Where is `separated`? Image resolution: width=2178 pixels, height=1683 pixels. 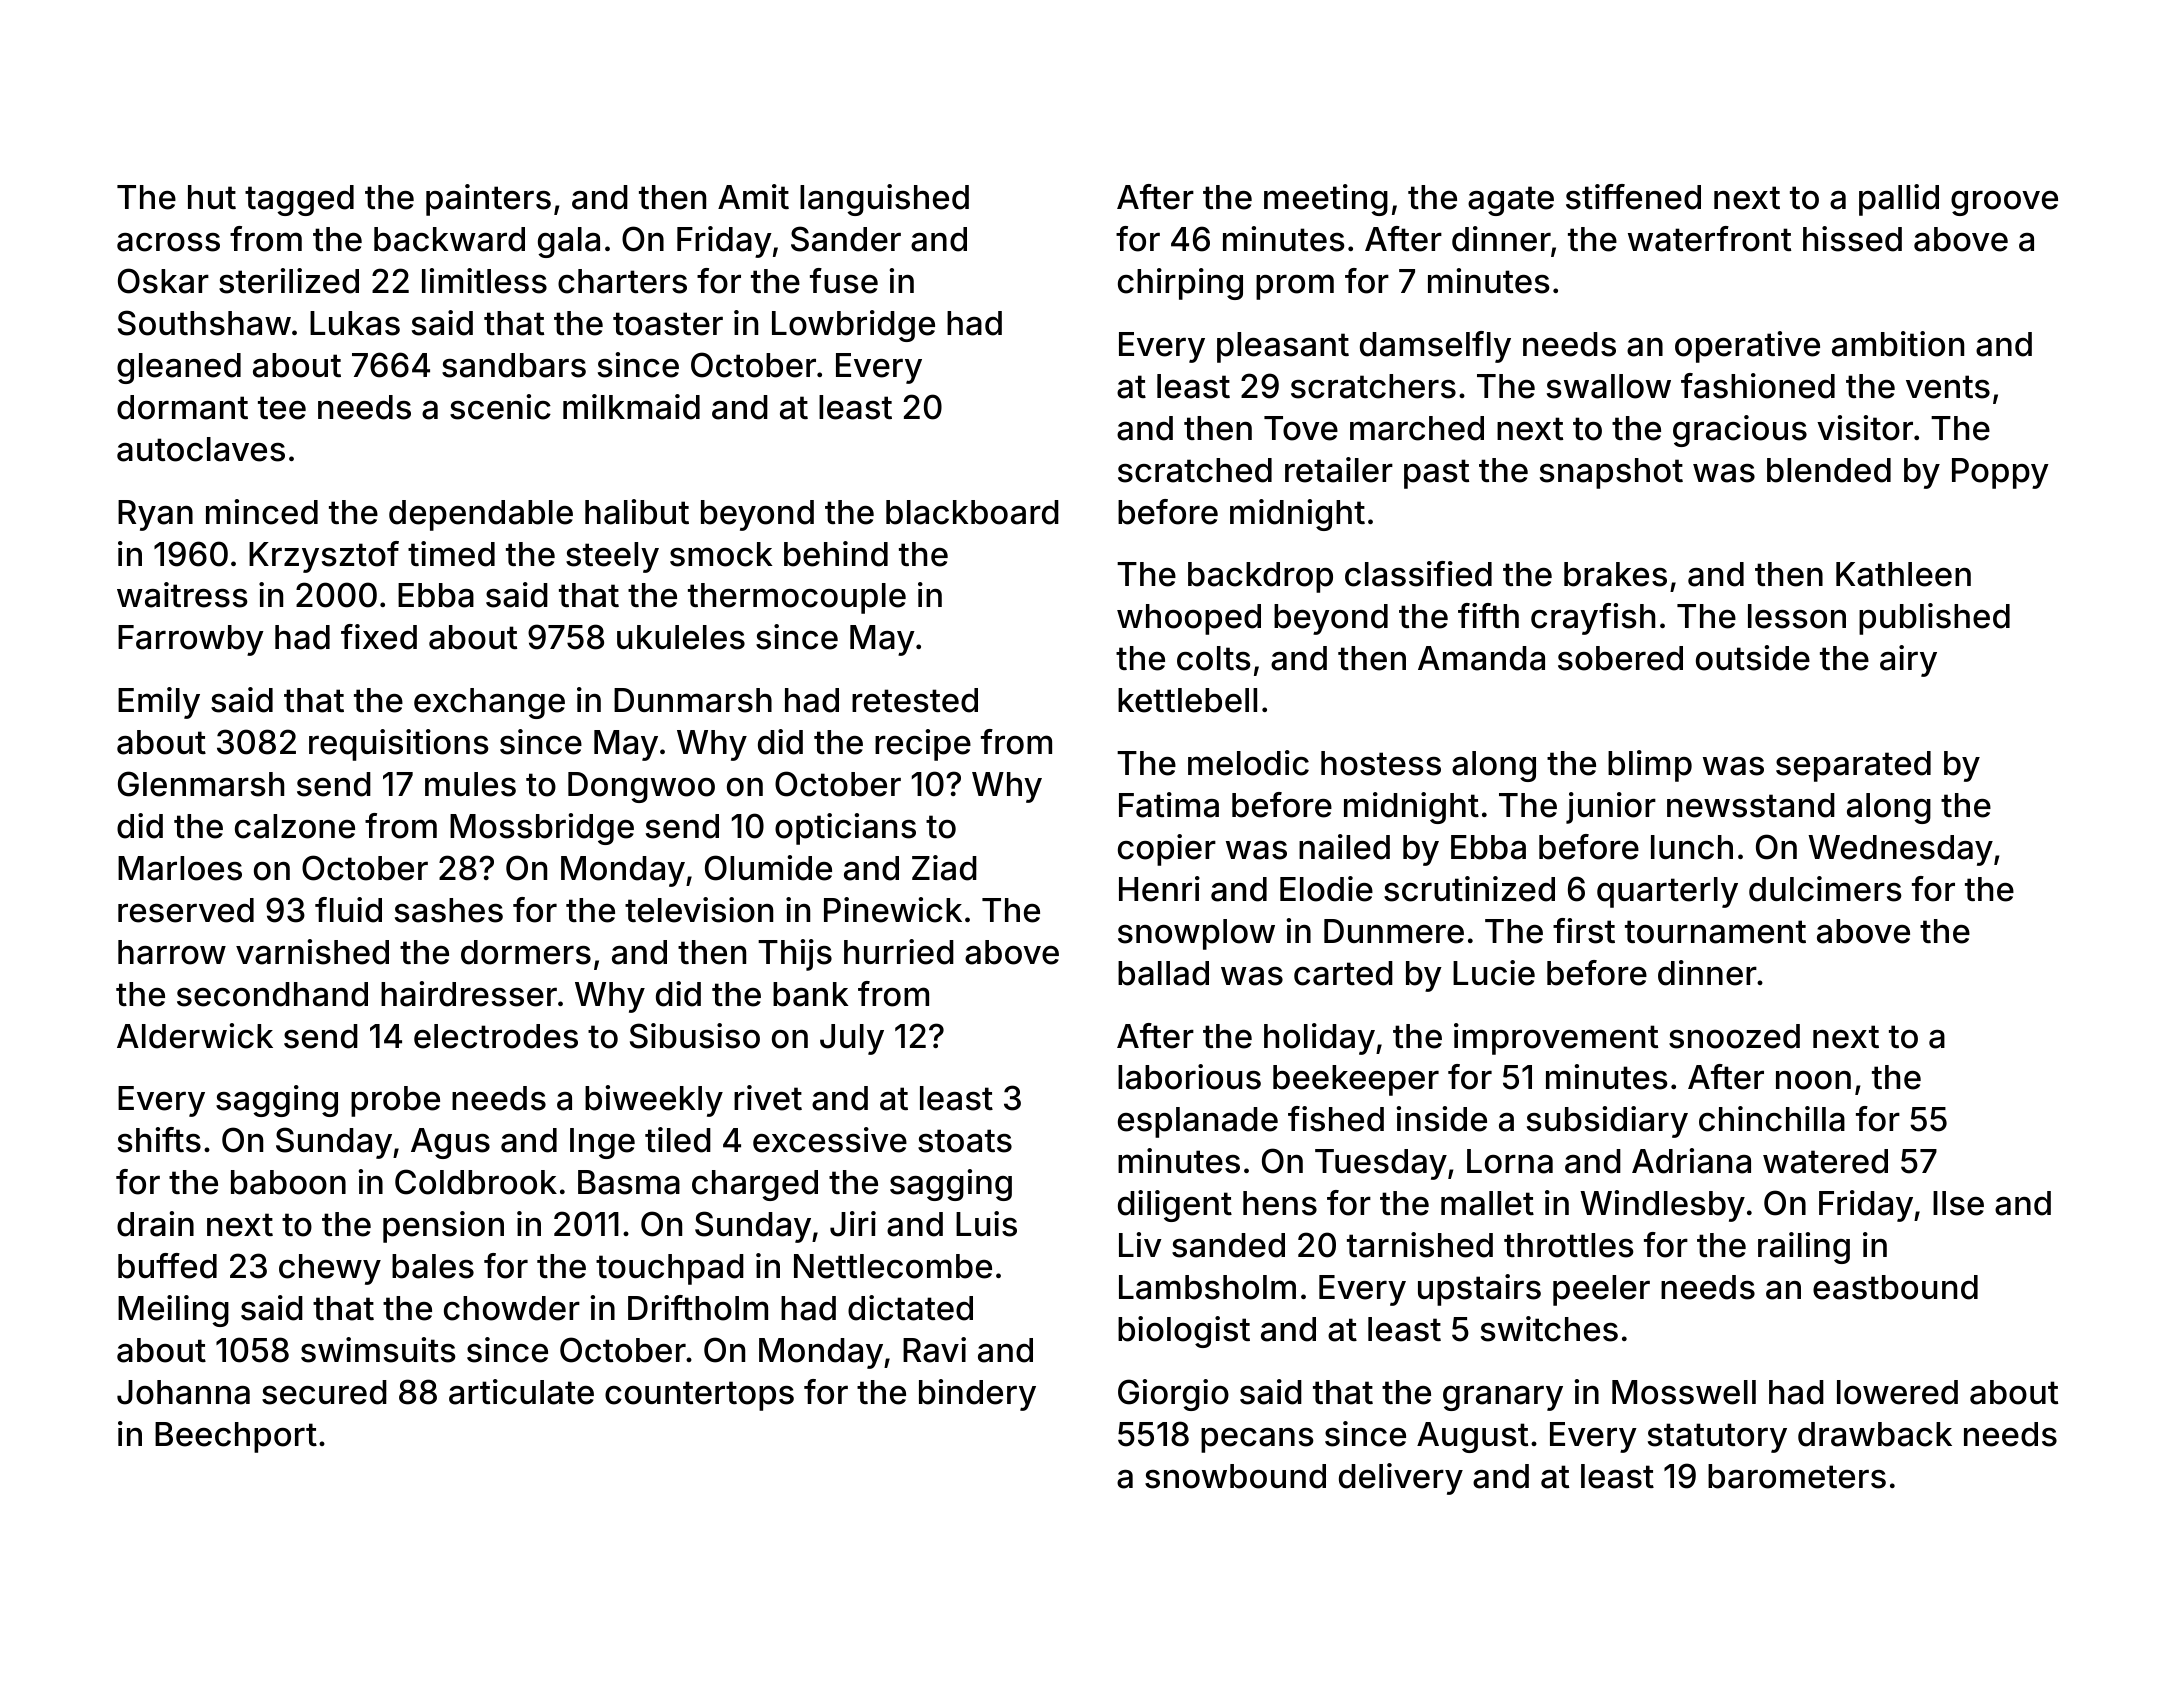 separated is located at coordinates (1853, 766).
